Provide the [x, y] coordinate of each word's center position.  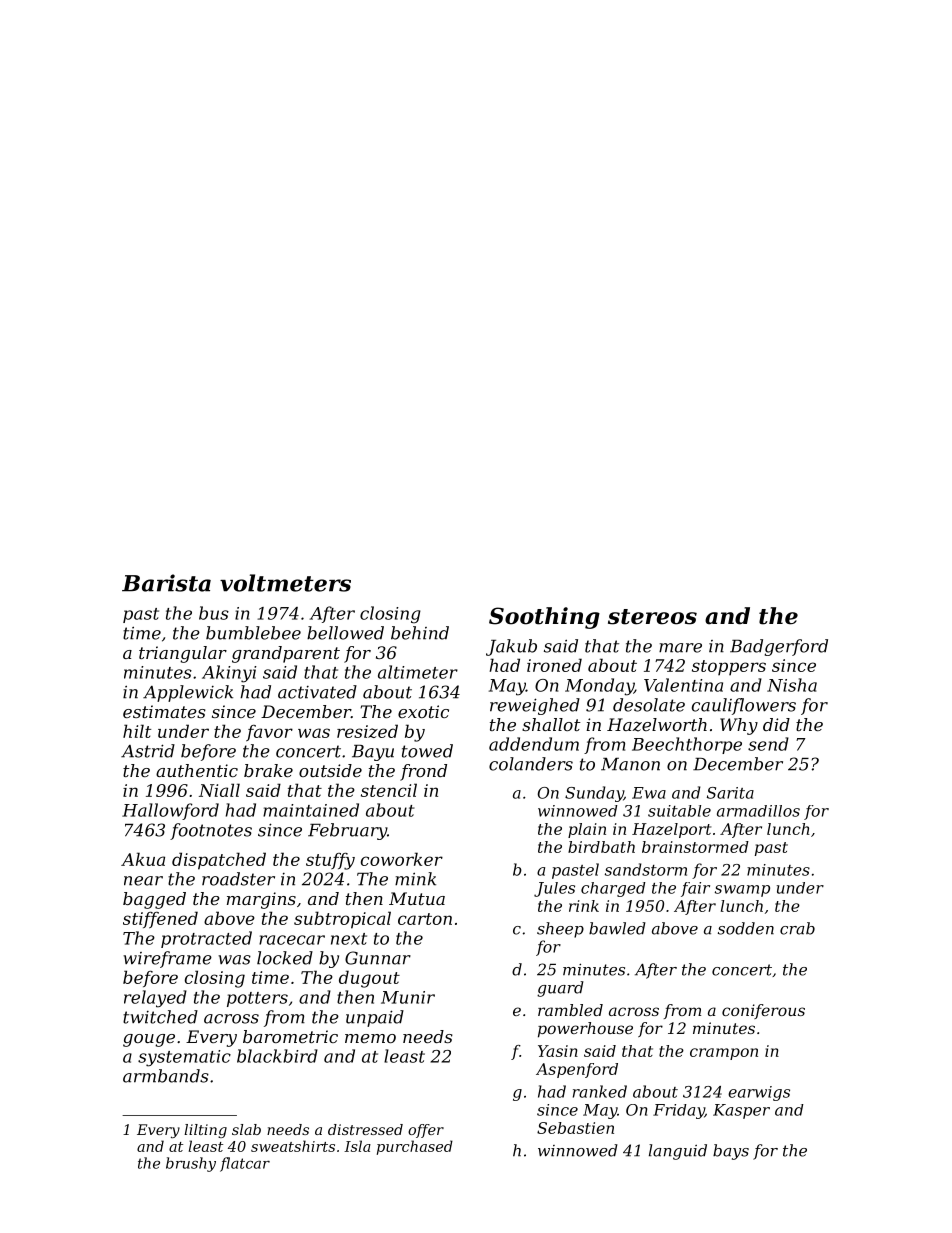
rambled [570, 1010]
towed [427, 751]
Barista [166, 583]
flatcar [245, 1164]
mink [415, 879]
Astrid [148, 751]
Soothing [544, 618]
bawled [617, 928]
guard [560, 989]
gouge [149, 1040]
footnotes [211, 831]
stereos [652, 617]
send [768, 744]
